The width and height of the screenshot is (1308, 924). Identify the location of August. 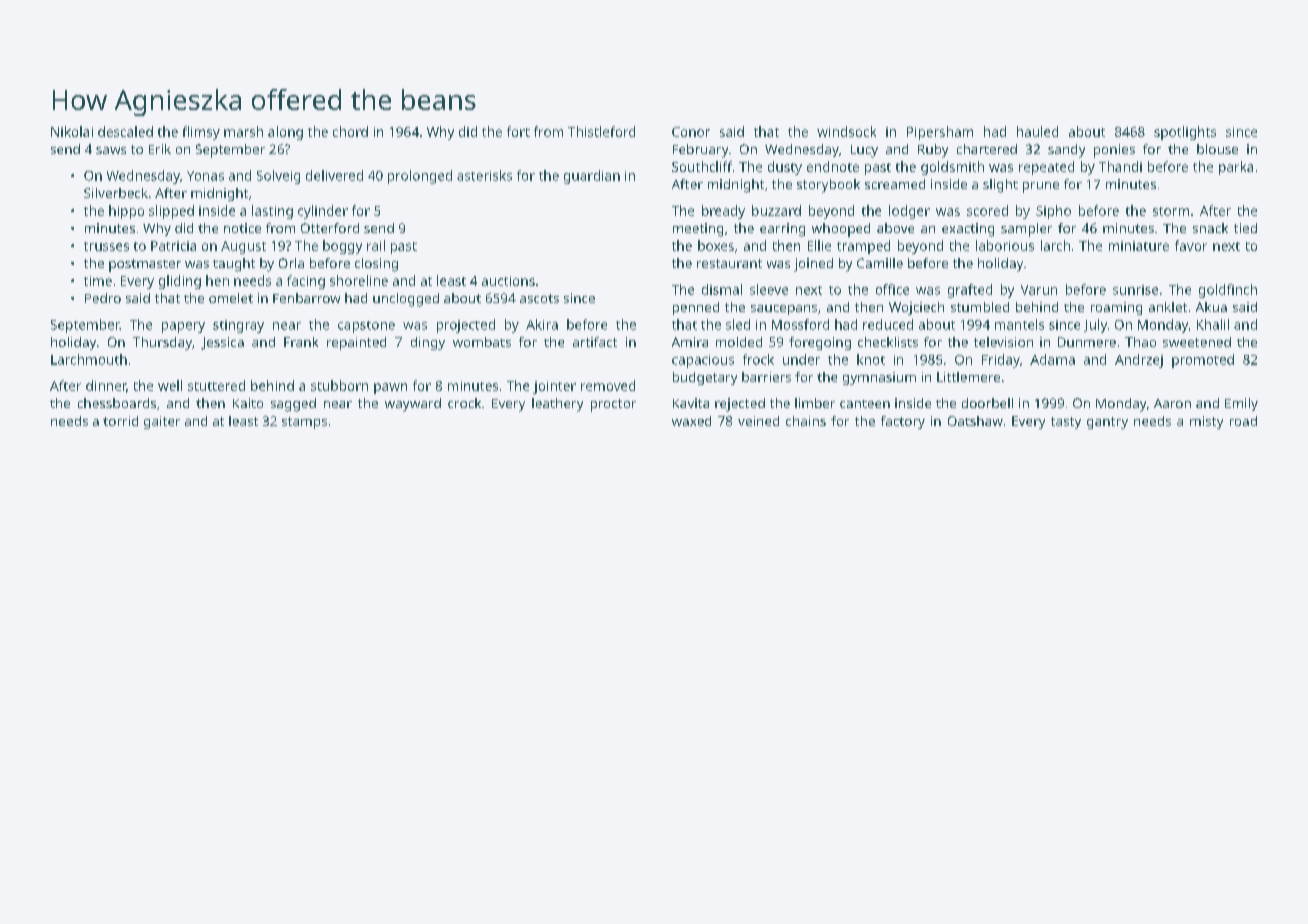
(243, 247).
